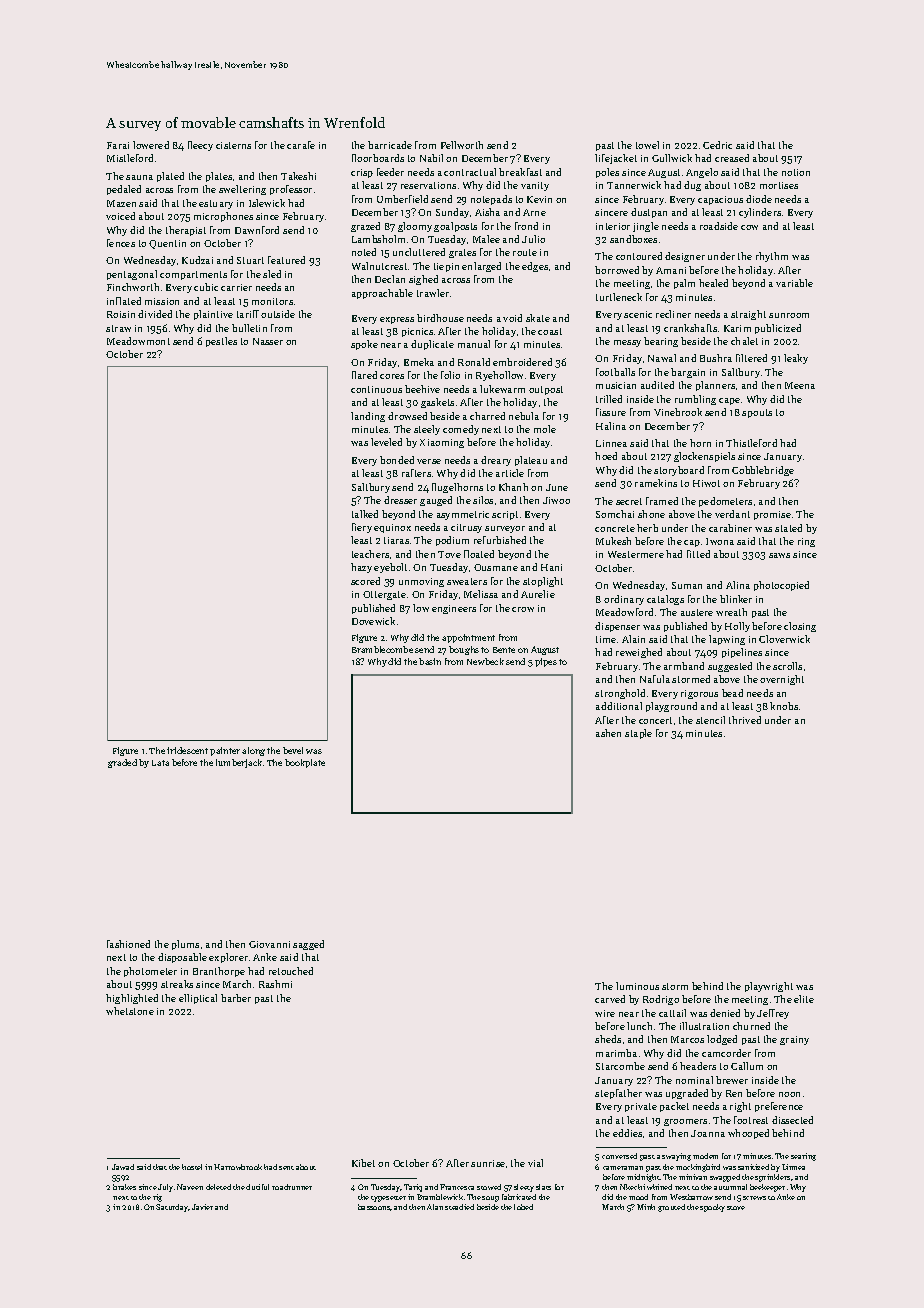  Describe the element at coordinates (535, 267) in the page. I see `edges` at that location.
